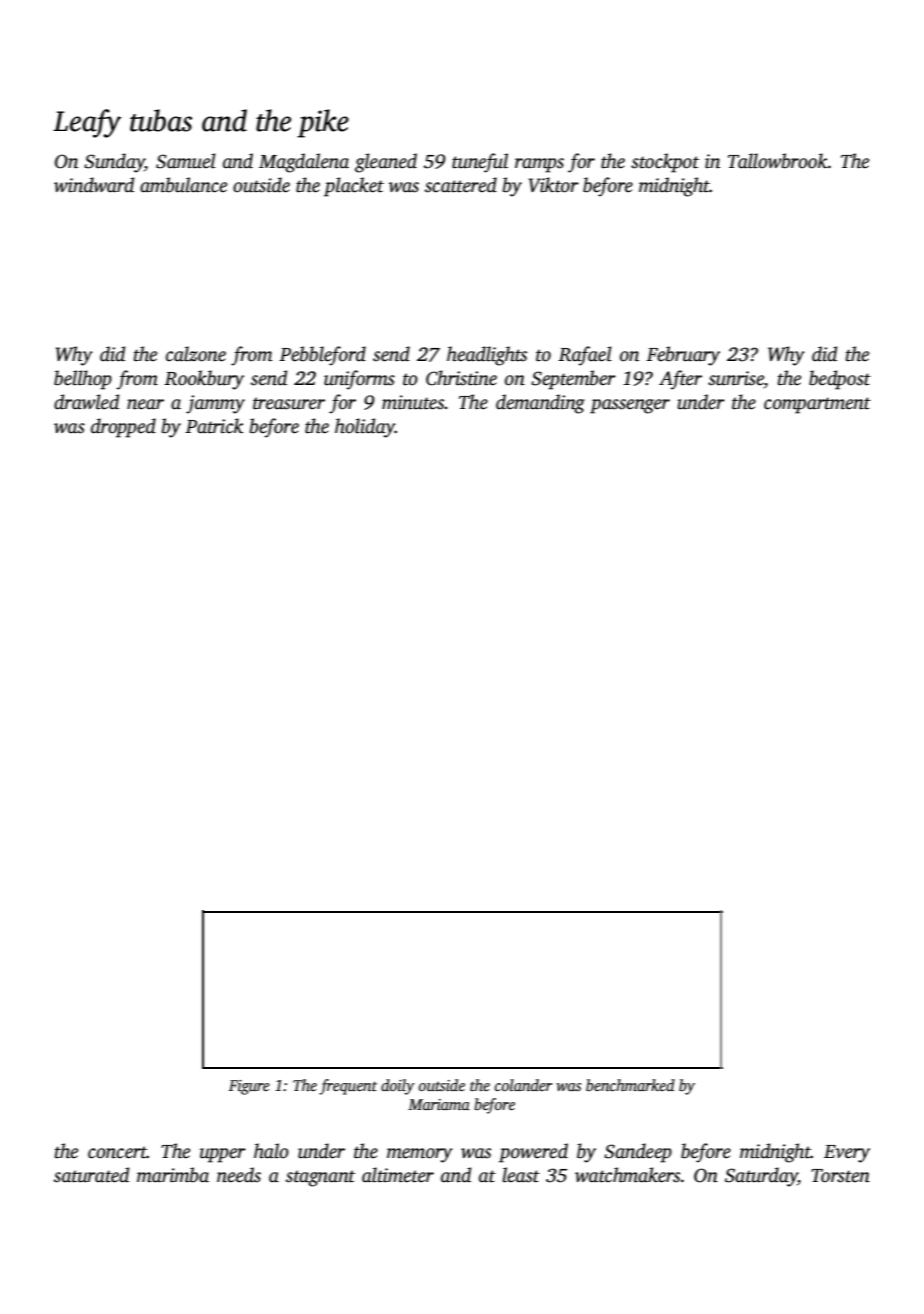 The width and height of the screenshot is (924, 1314). What do you see at coordinates (398, 1175) in the screenshot?
I see `altimeter` at bounding box center [398, 1175].
